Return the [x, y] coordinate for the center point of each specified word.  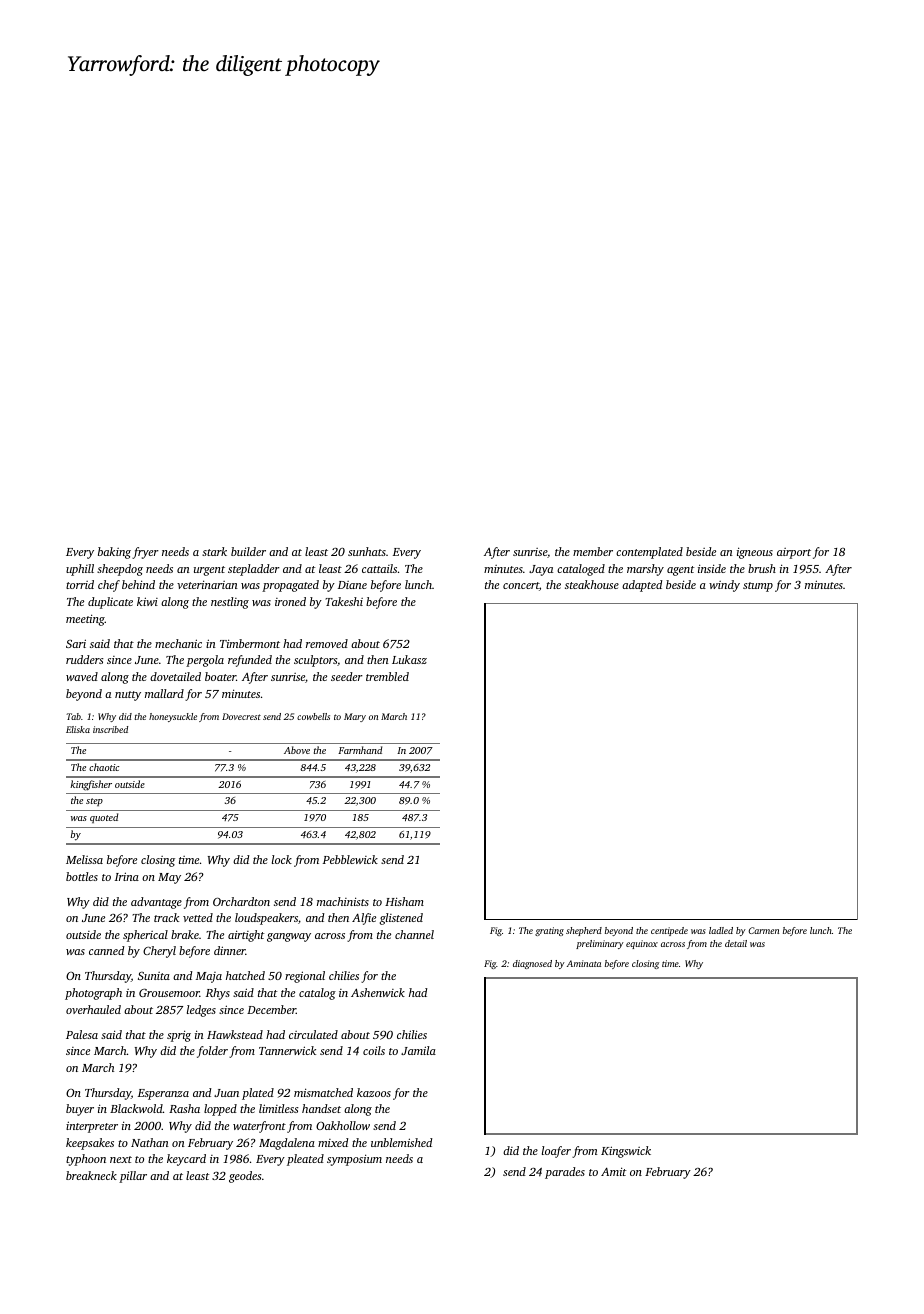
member [593, 551]
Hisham [404, 901]
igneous [755, 553]
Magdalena [287, 1144]
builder [248, 551]
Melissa [84, 859]
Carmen [763, 930]
